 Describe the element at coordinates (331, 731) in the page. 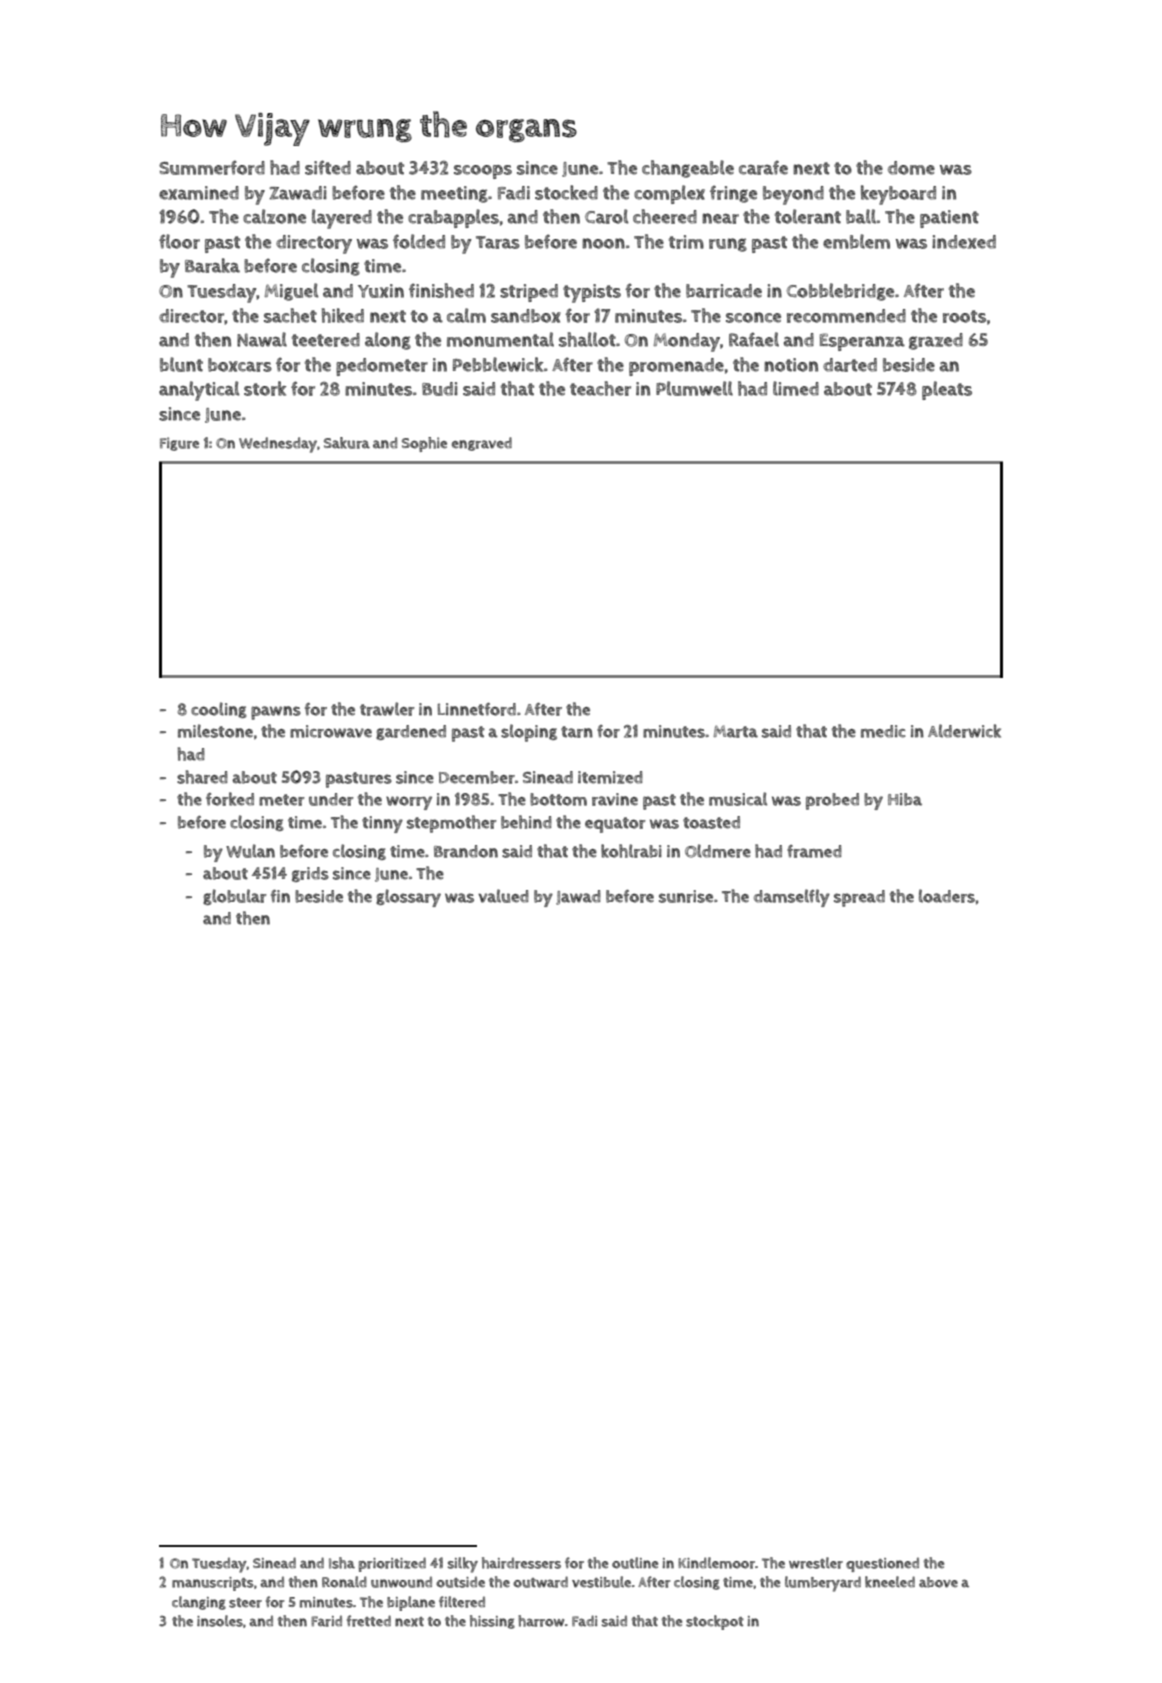

I see `microwave` at that location.
